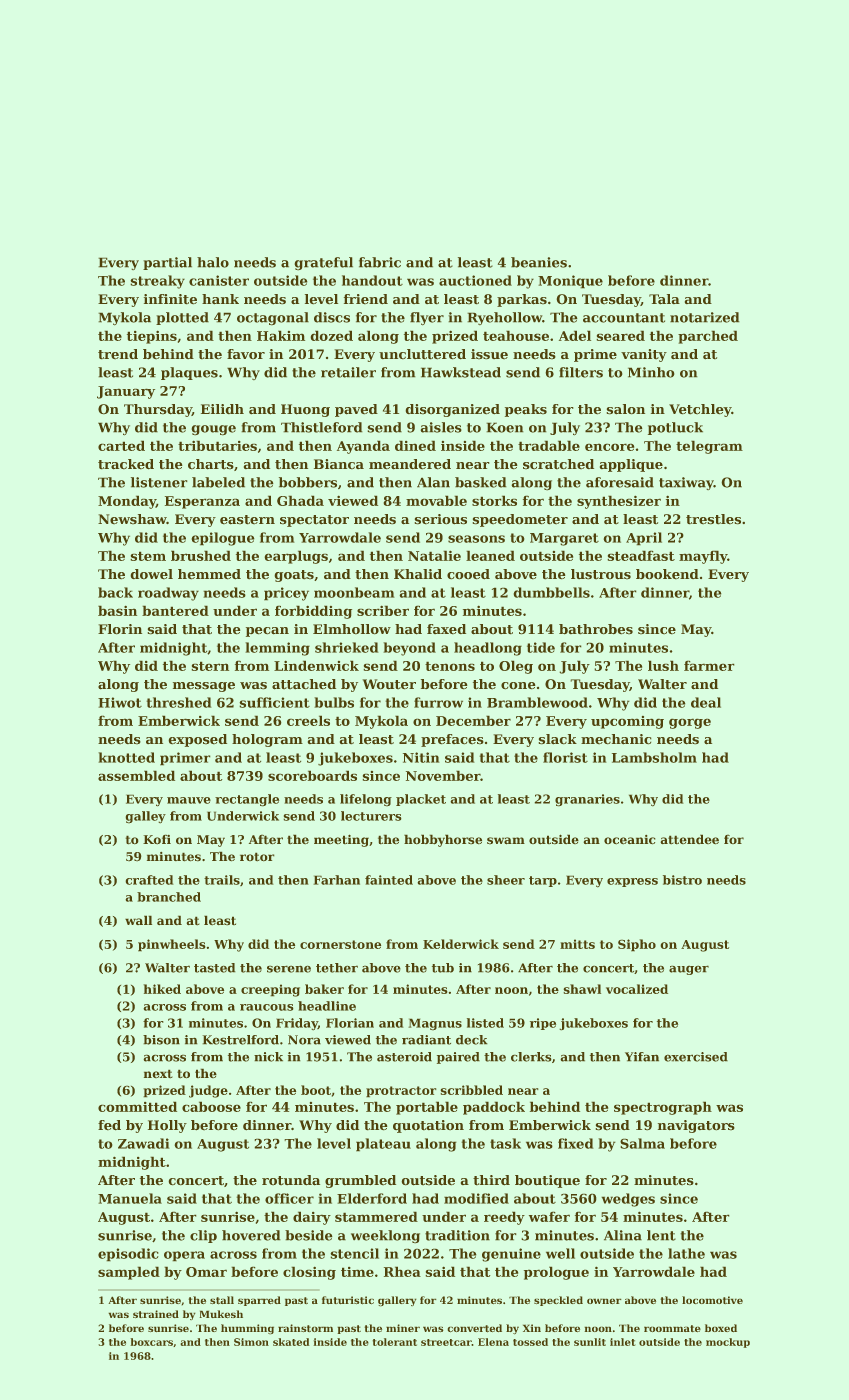  I want to click on auger, so click(689, 970).
